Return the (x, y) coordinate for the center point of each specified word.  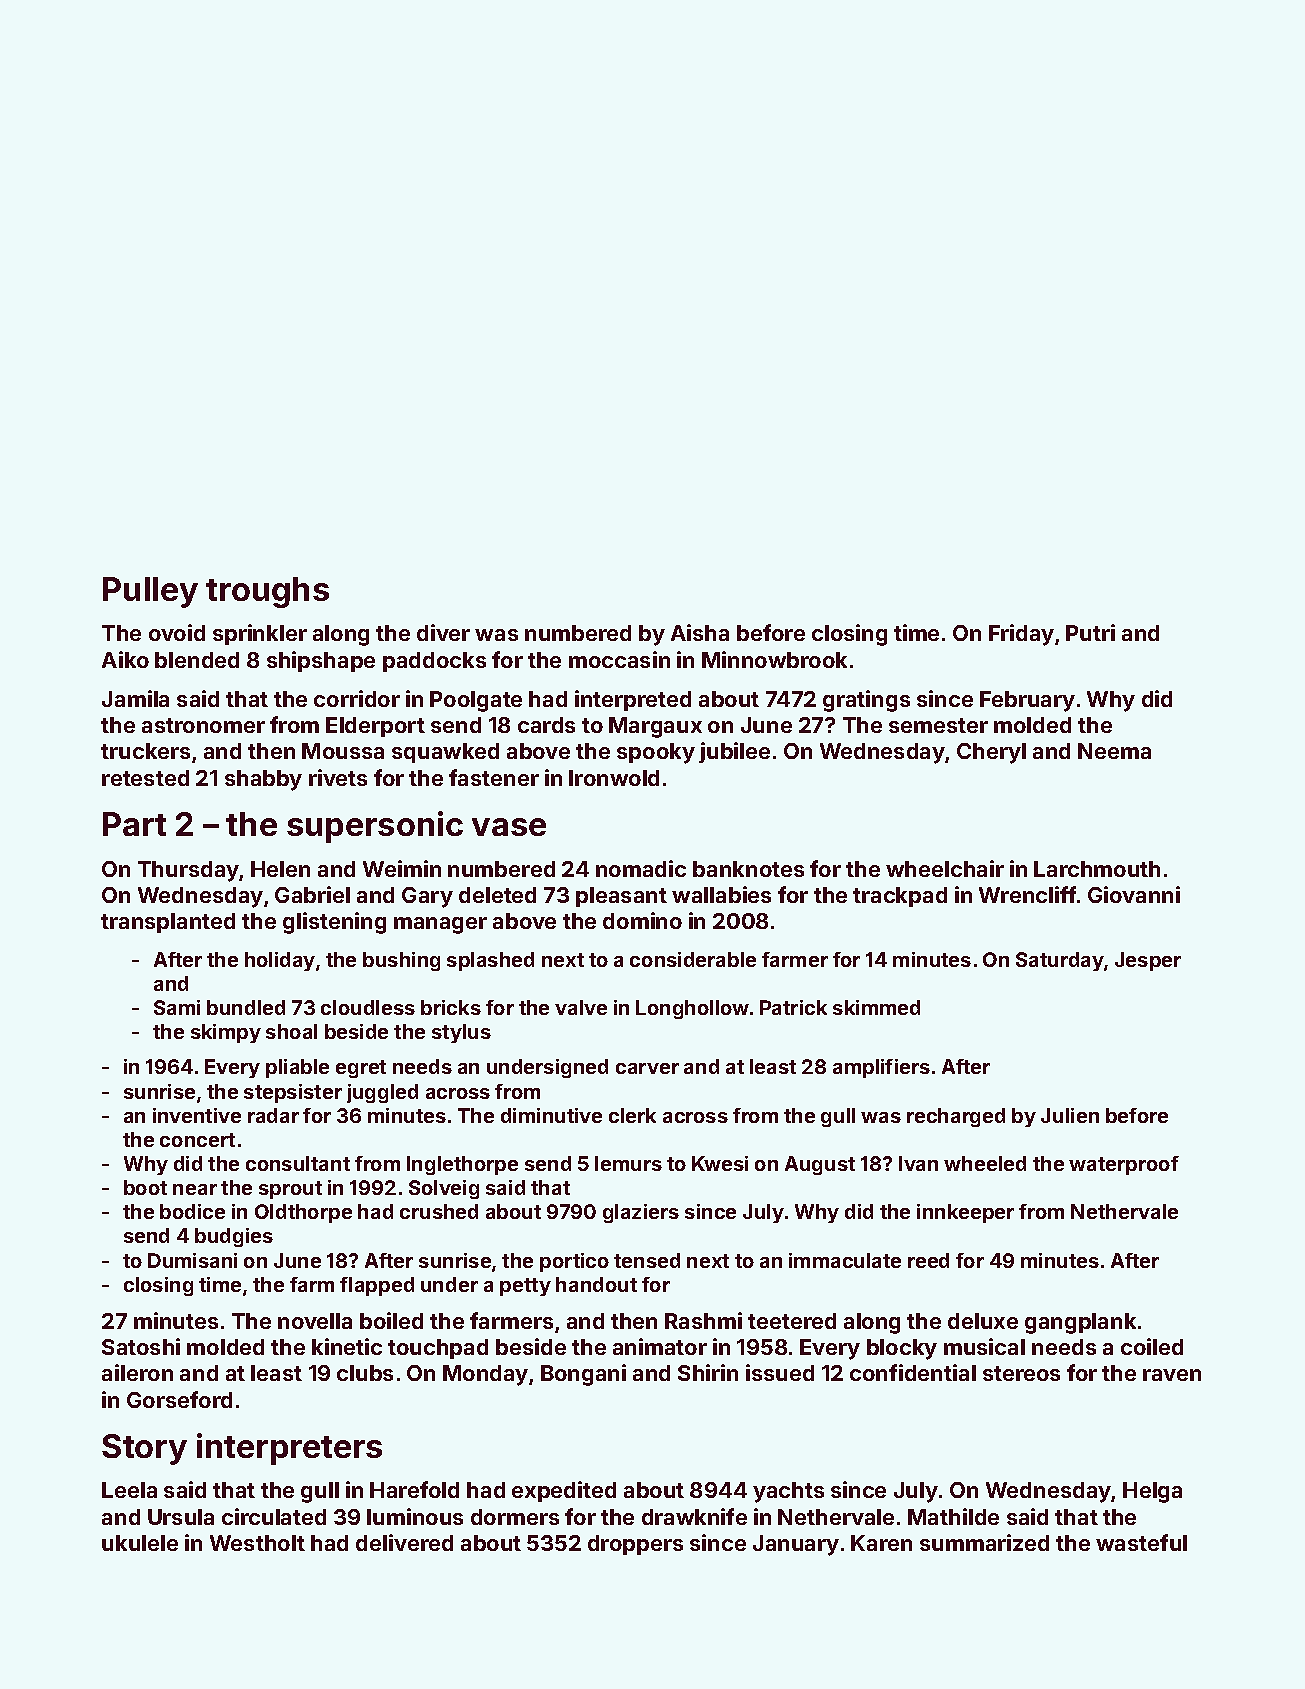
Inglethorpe (462, 1165)
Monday (485, 1375)
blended (197, 660)
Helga (1152, 1492)
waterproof (1124, 1165)
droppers (635, 1545)
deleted (497, 895)
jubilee (734, 752)
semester (938, 725)
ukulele (140, 1543)
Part (134, 824)
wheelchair (945, 868)
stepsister (293, 1093)
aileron (137, 1372)
